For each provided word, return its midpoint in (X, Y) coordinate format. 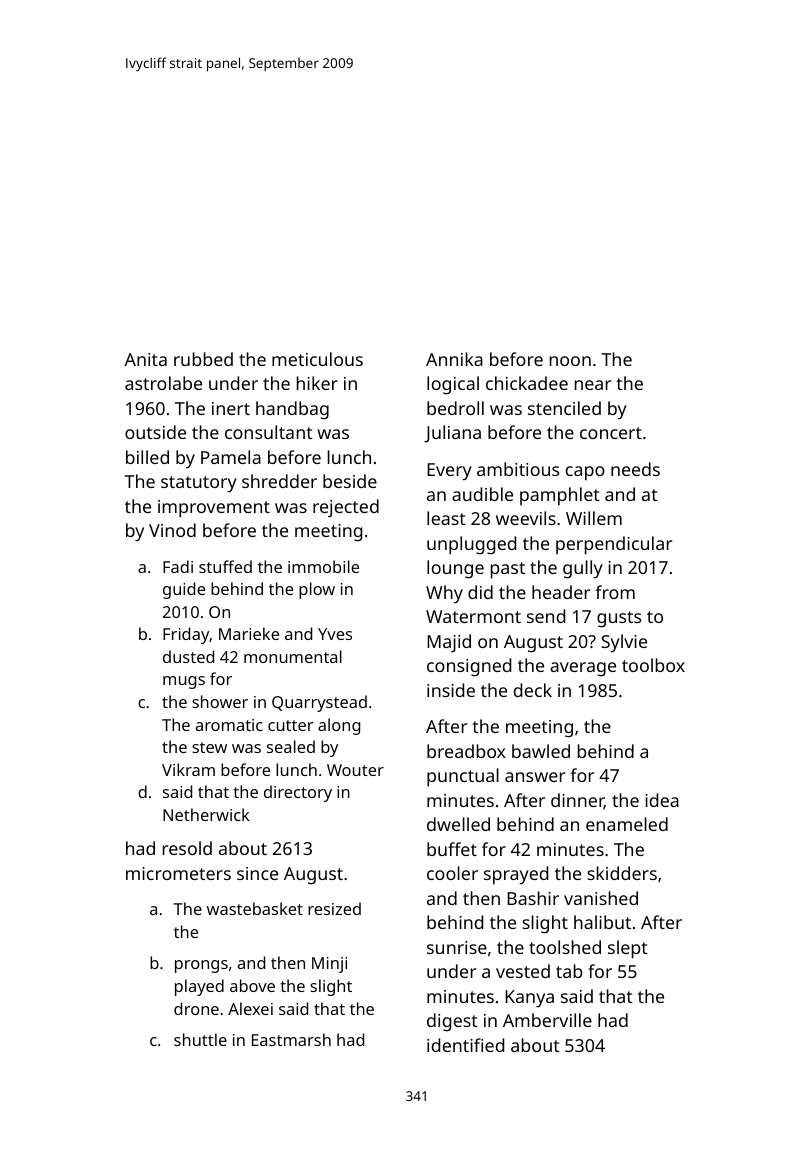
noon (570, 361)
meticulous (317, 359)
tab (569, 971)
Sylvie (624, 643)
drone (196, 1008)
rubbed (203, 359)
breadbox (466, 751)
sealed (291, 746)
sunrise (457, 947)
